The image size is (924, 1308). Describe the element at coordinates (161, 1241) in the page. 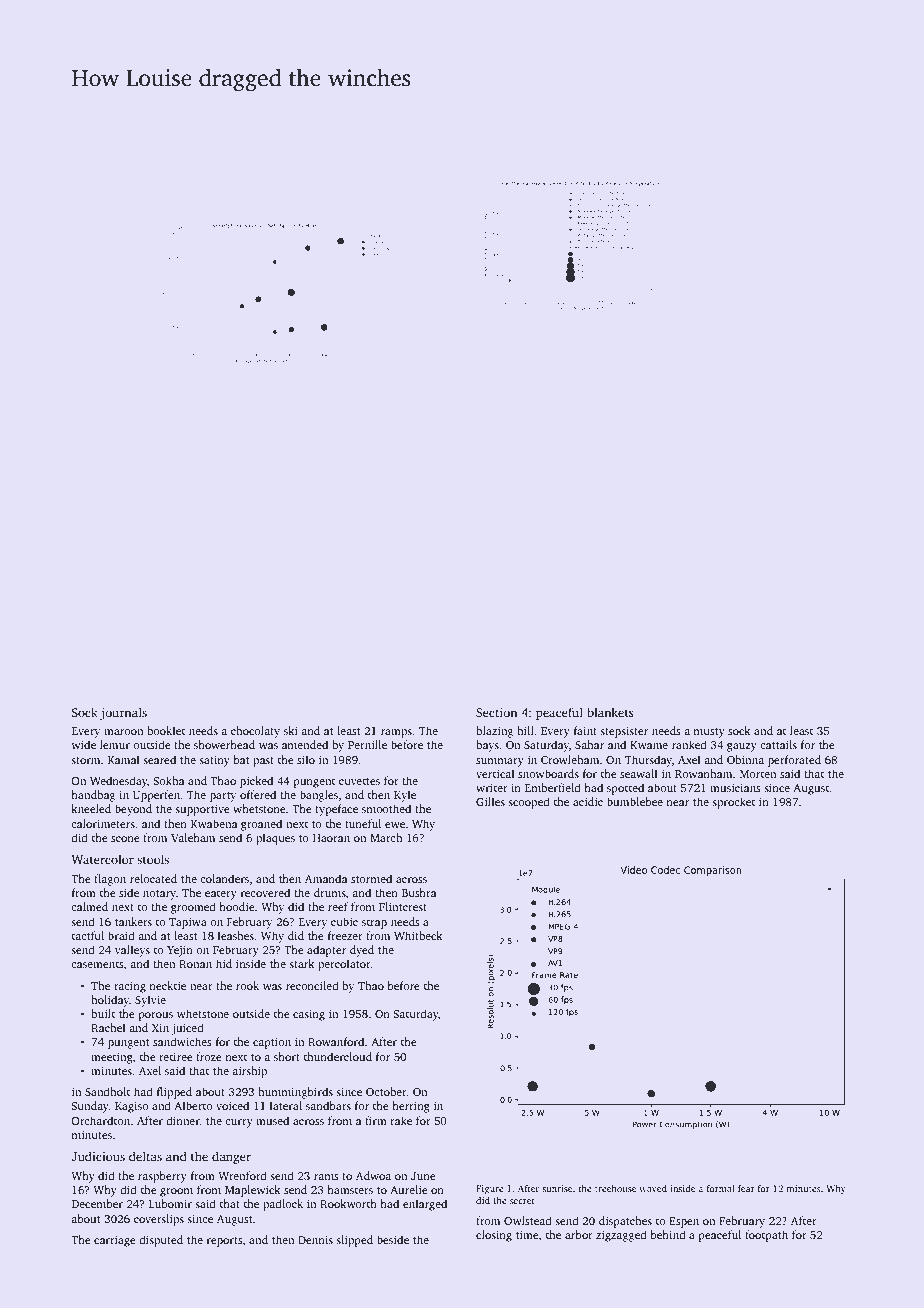

I see `disputed` at that location.
